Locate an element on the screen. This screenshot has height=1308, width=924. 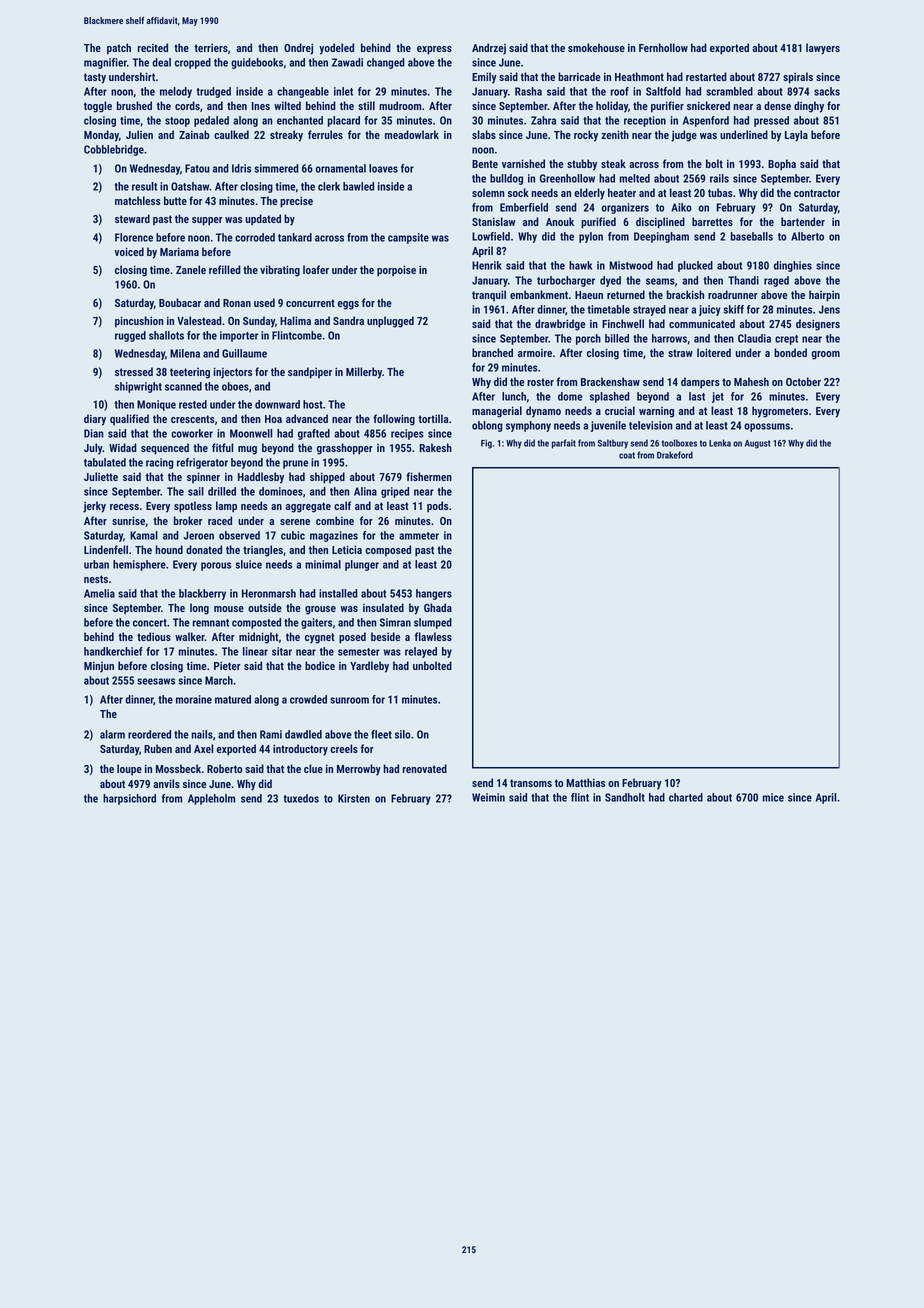
lawyers is located at coordinates (823, 49).
